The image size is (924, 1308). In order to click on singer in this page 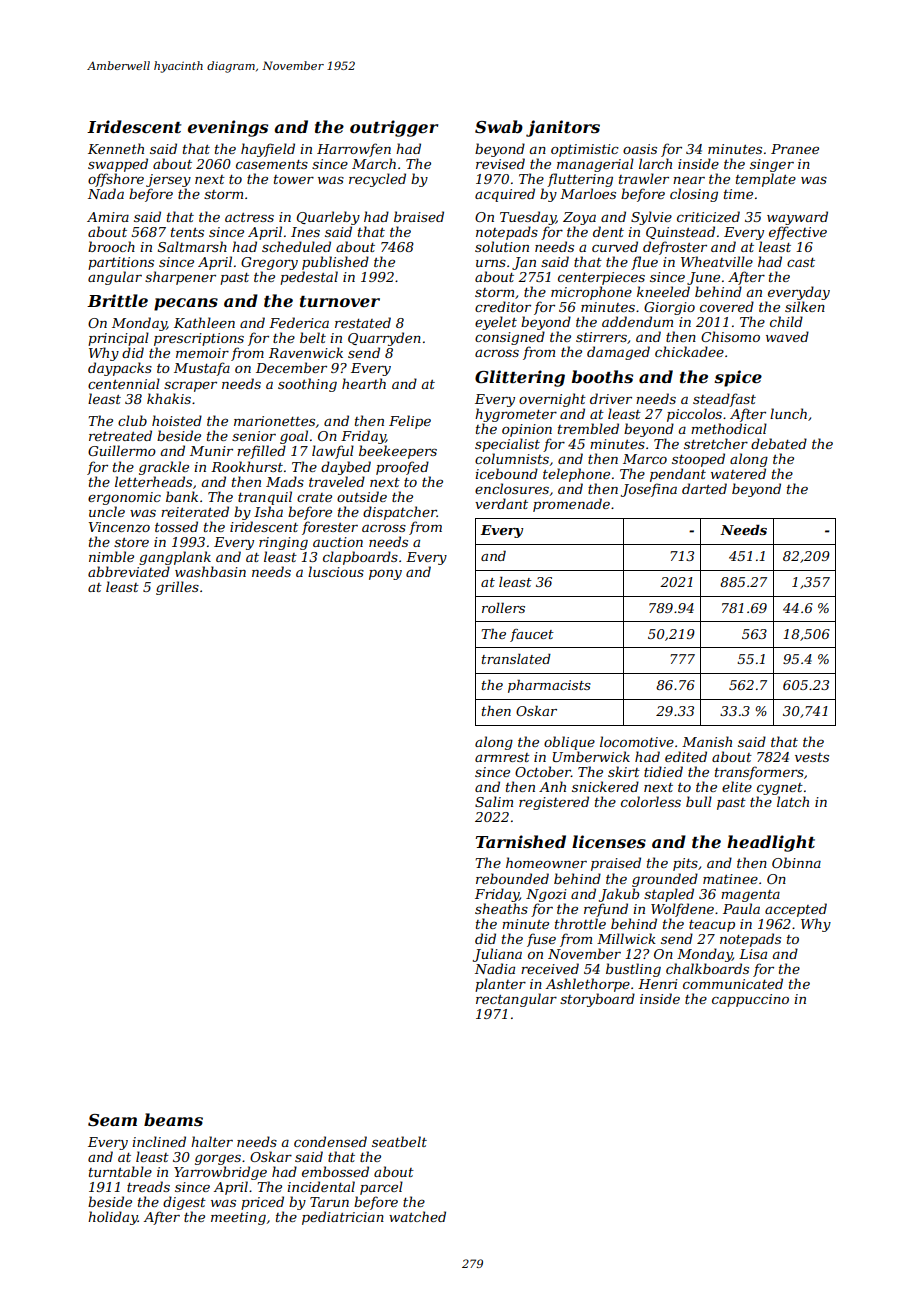, I will do `click(772, 165)`.
